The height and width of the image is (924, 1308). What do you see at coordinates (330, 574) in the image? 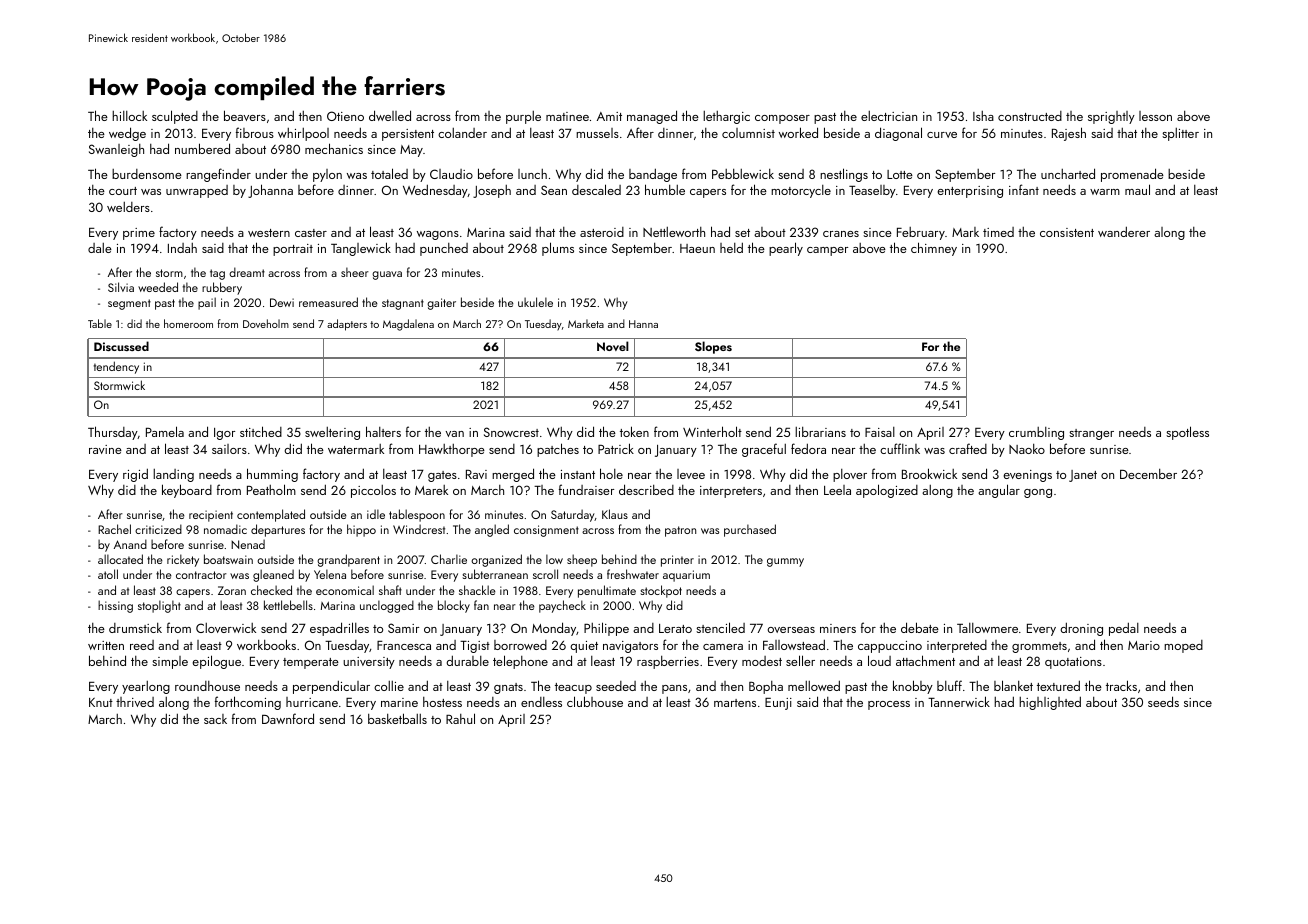
I see `Yelena` at bounding box center [330, 574].
